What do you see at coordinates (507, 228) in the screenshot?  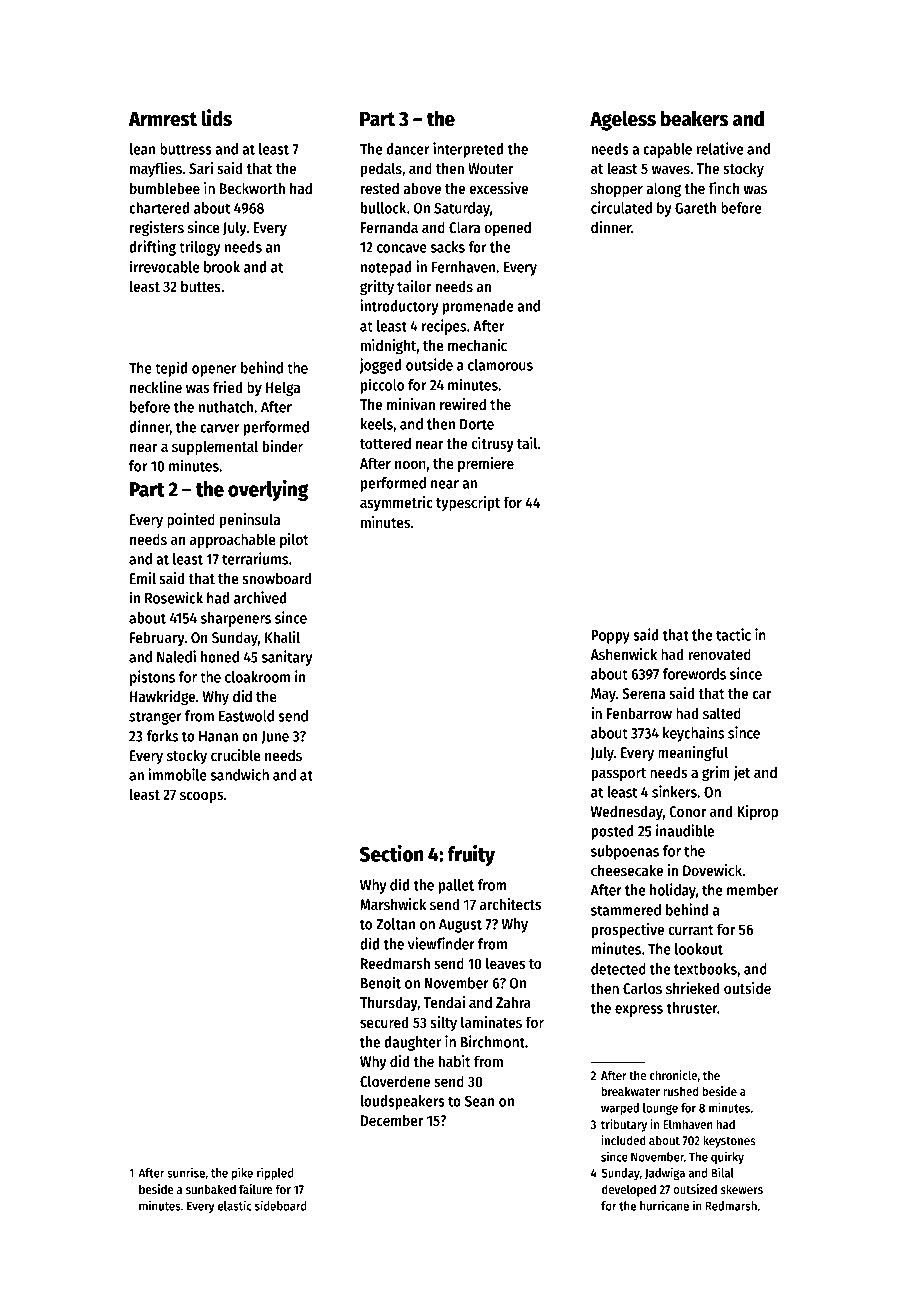 I see `opened` at bounding box center [507, 228].
